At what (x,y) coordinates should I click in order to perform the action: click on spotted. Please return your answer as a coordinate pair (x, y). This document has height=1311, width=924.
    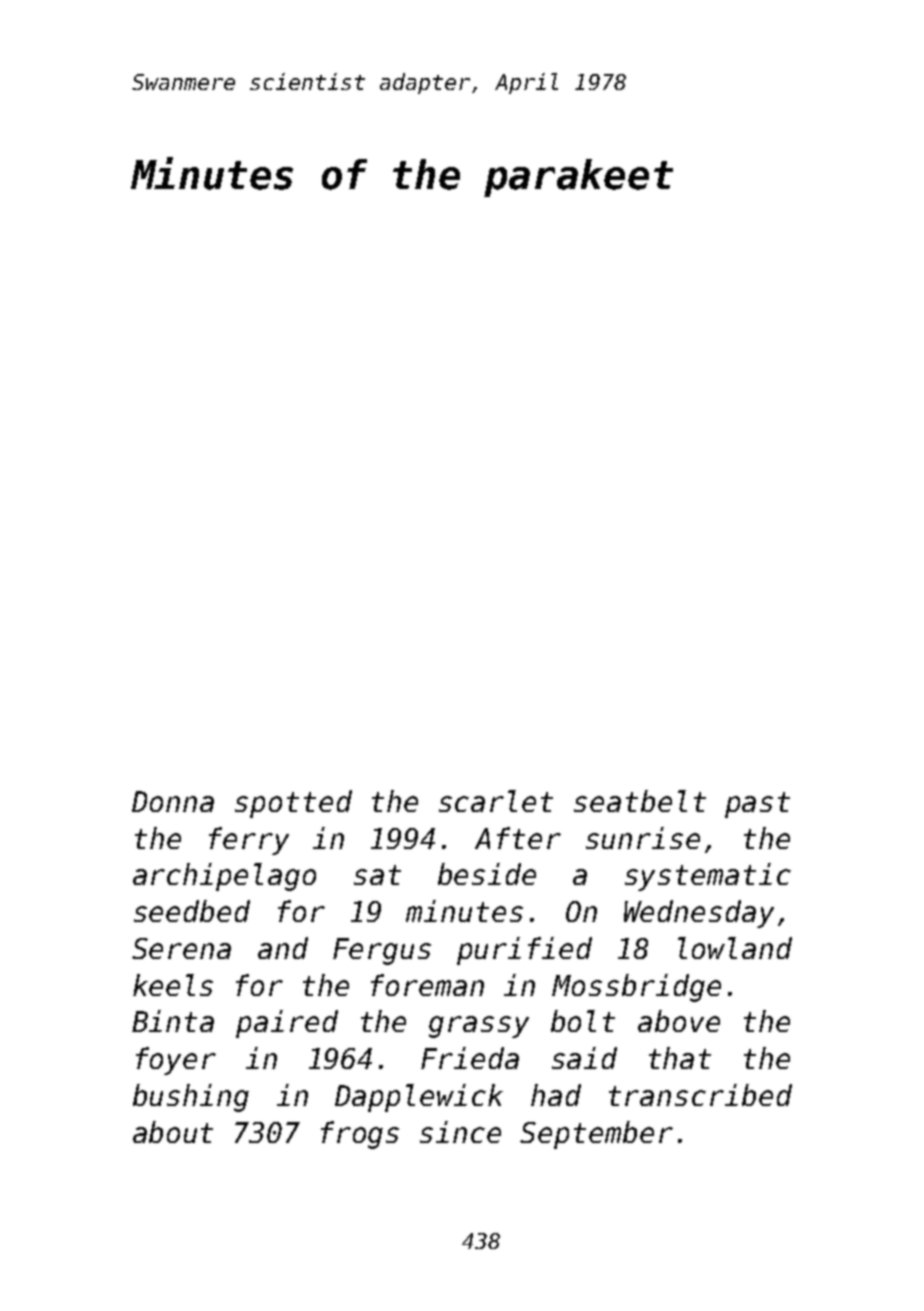
    Looking at the image, I should click on (293, 804).
